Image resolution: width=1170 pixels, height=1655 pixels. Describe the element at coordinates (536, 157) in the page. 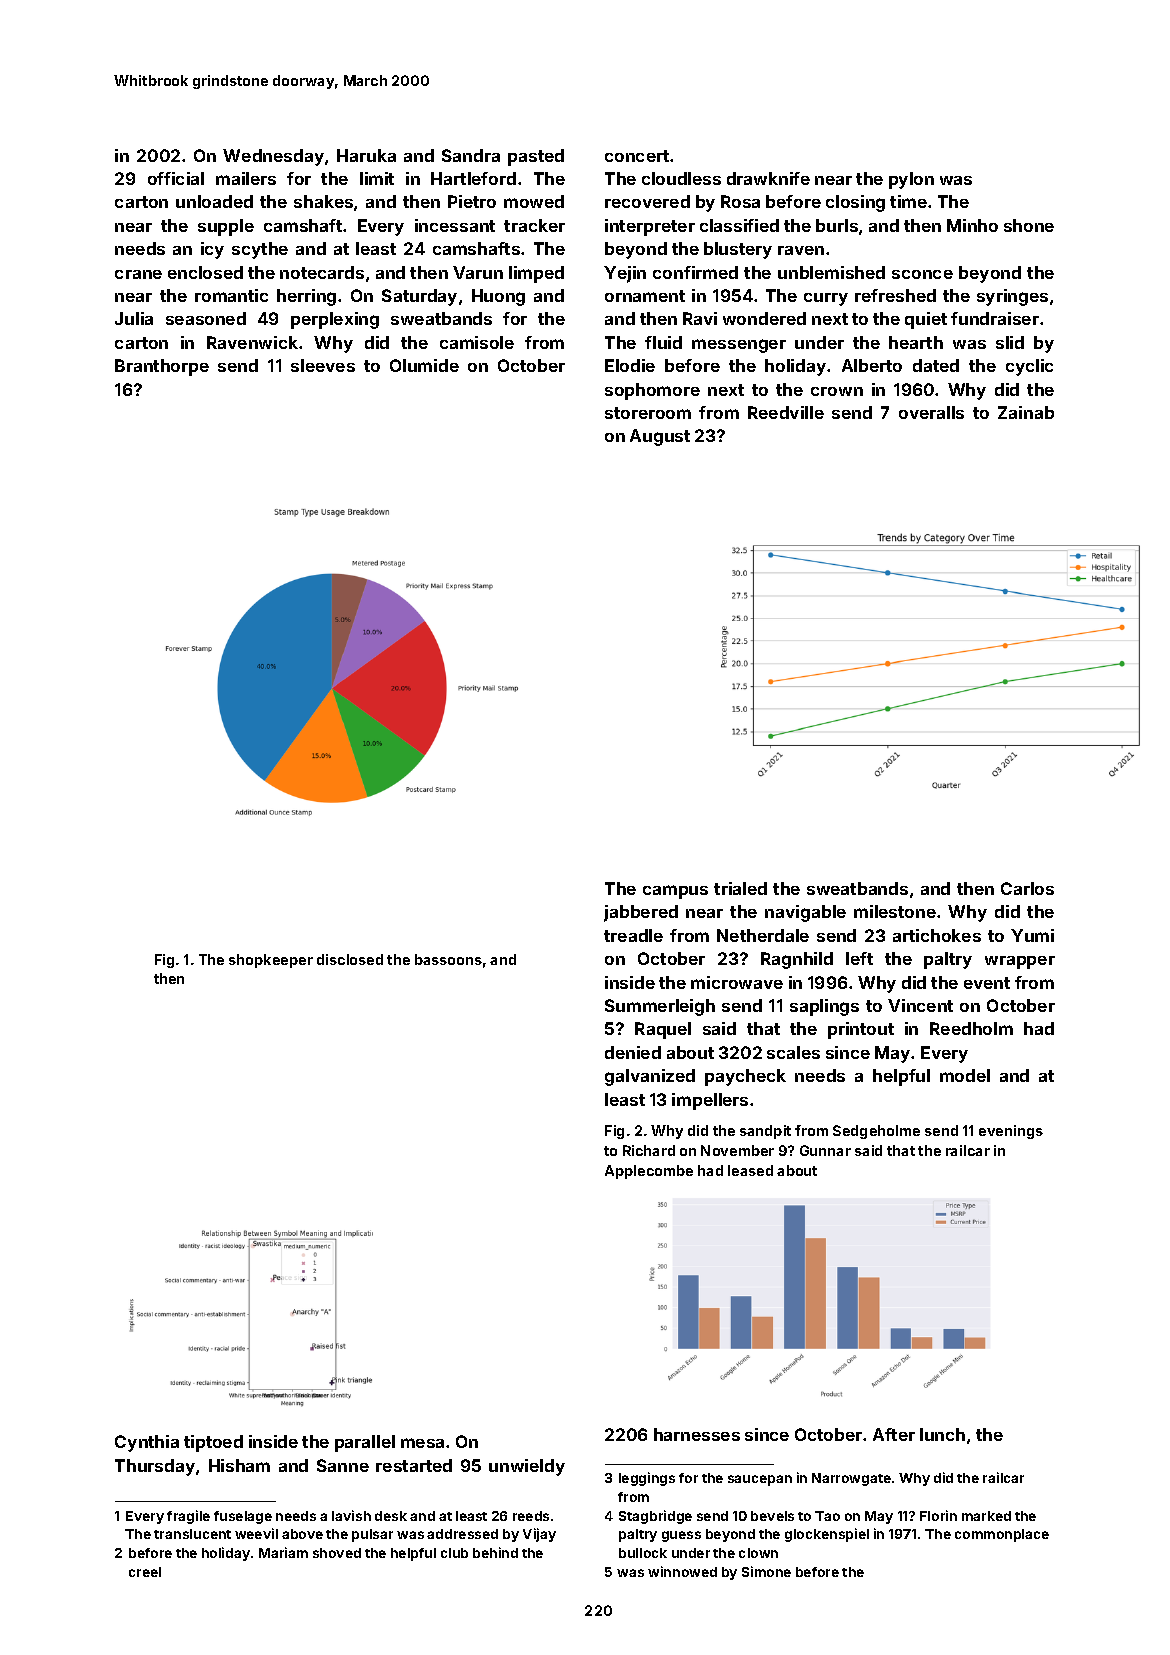

I see `pasted` at that location.
